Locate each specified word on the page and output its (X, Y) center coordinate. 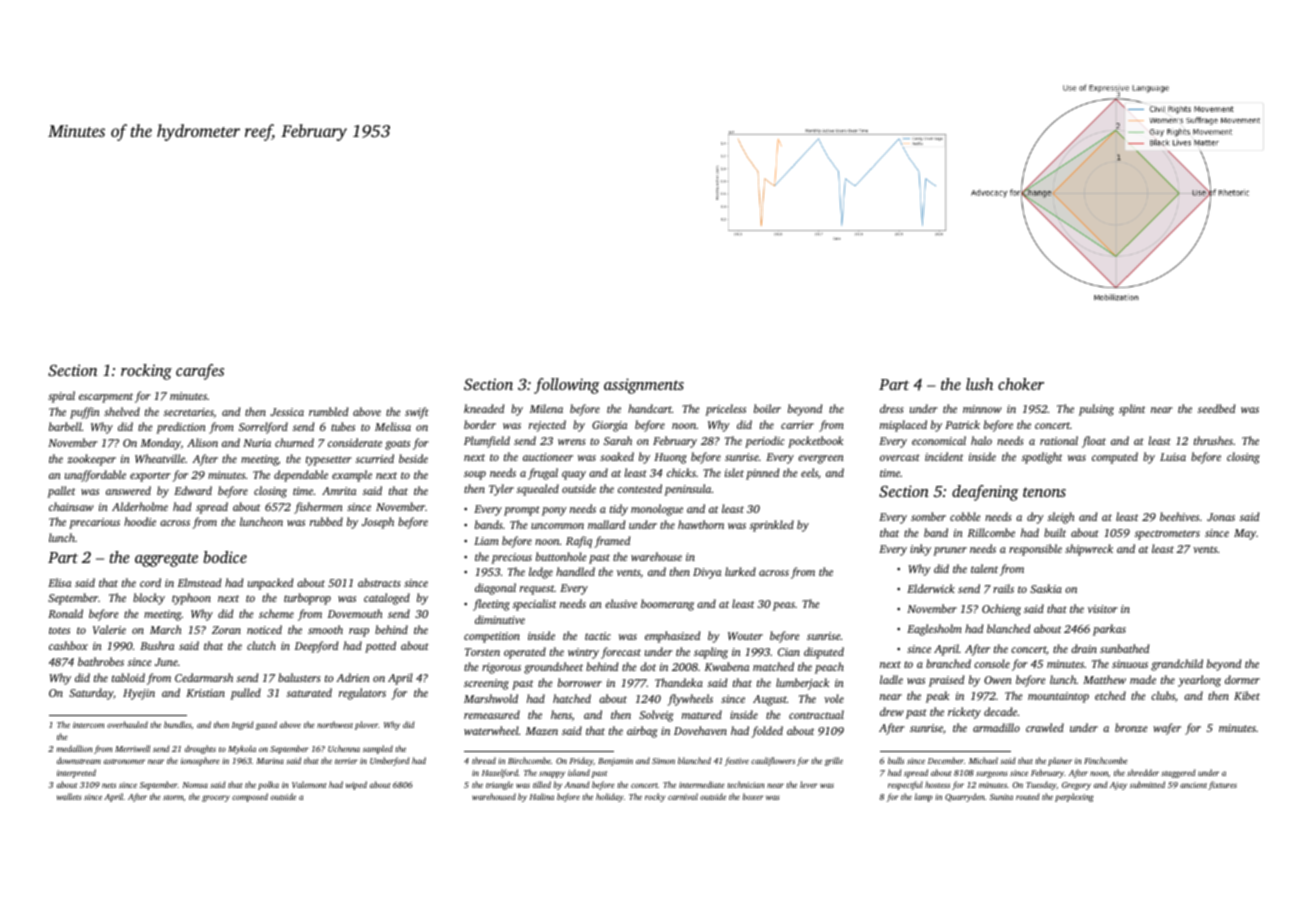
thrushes (1213, 440)
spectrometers (1167, 535)
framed (612, 542)
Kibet (1247, 695)
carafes (200, 372)
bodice (225, 557)
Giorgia (609, 426)
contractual (816, 714)
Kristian (205, 693)
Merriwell (132, 748)
